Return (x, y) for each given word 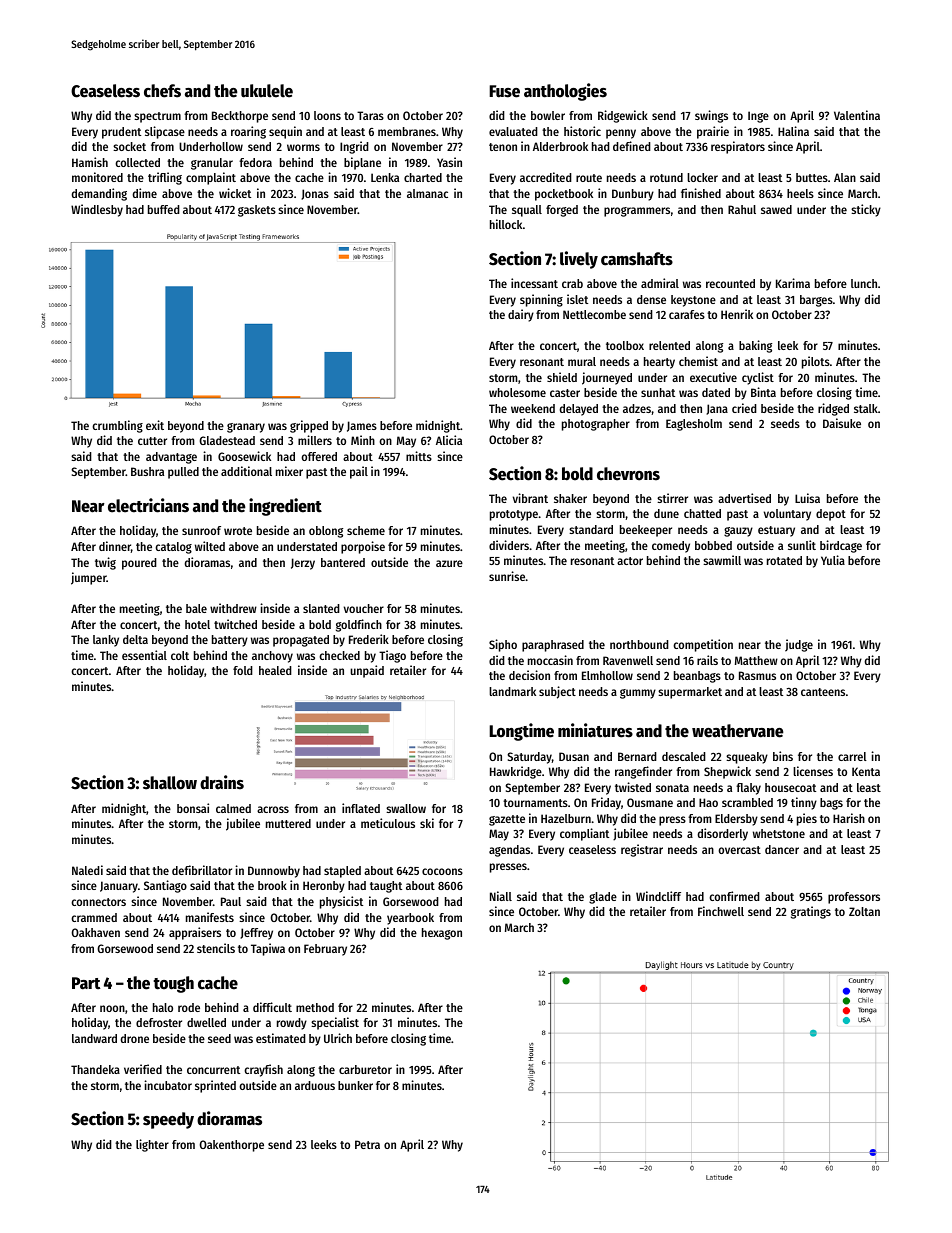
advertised (744, 498)
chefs (162, 91)
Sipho (503, 645)
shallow (170, 783)
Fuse (504, 91)
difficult (272, 1007)
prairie (713, 132)
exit (155, 425)
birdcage (841, 546)
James (362, 426)
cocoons (442, 871)
